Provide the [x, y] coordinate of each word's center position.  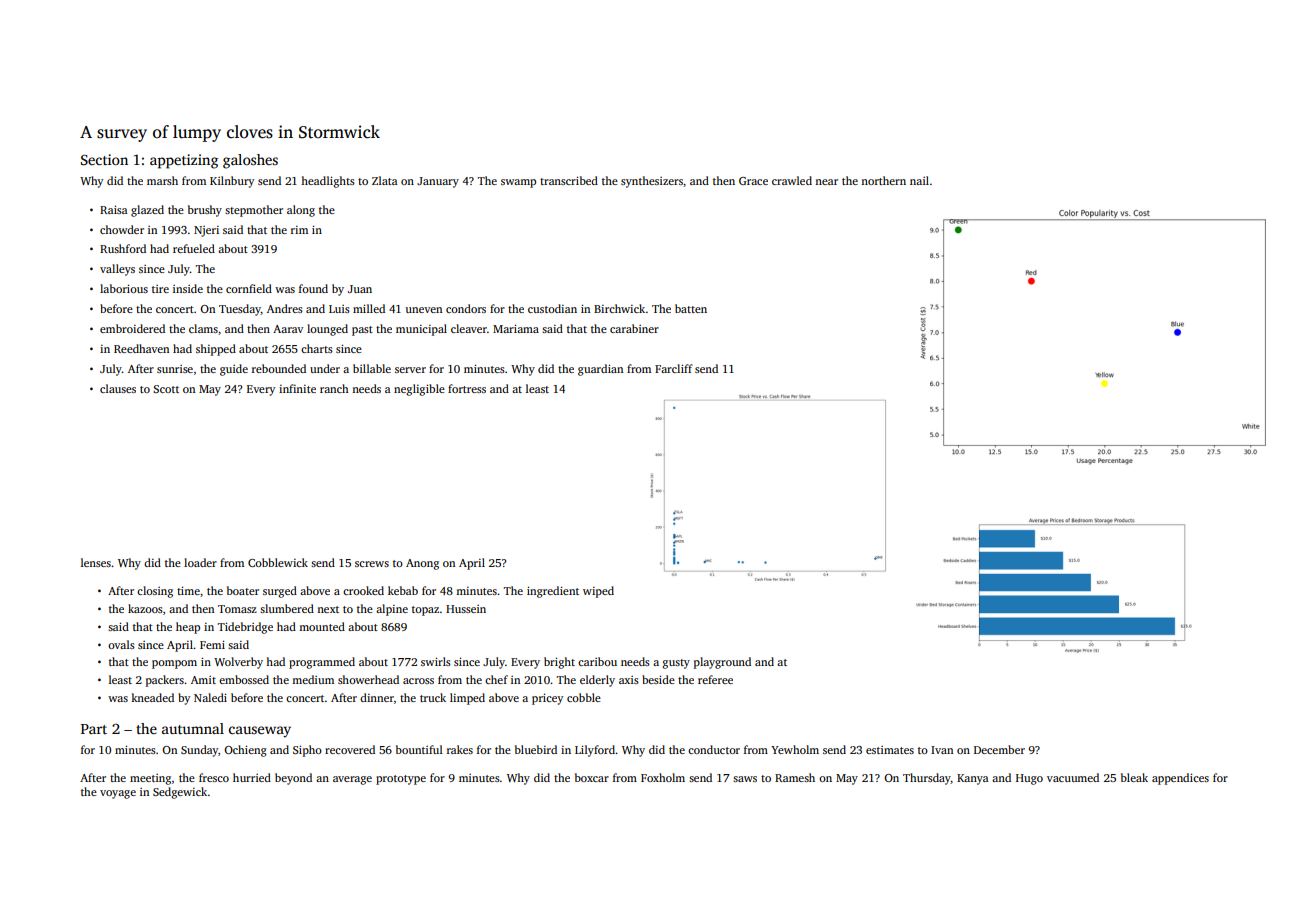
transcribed [569, 180]
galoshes [250, 161]
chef [496, 679]
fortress [467, 388]
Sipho [307, 751]
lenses [96, 562]
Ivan [942, 750]
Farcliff [674, 368]
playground [722, 663]
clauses [118, 388]
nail [919, 180]
